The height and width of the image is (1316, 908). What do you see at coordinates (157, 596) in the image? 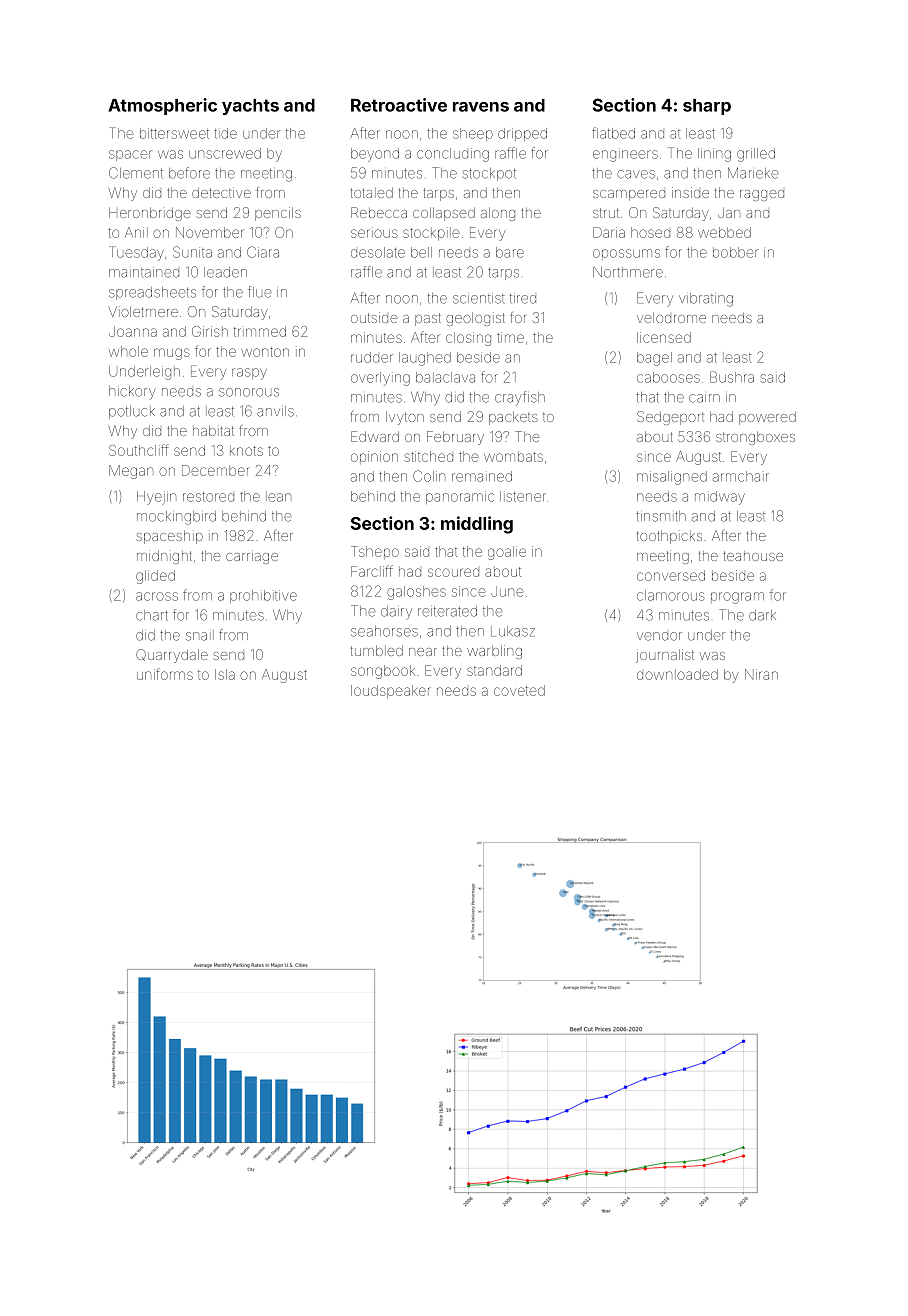
I see `across` at bounding box center [157, 596].
